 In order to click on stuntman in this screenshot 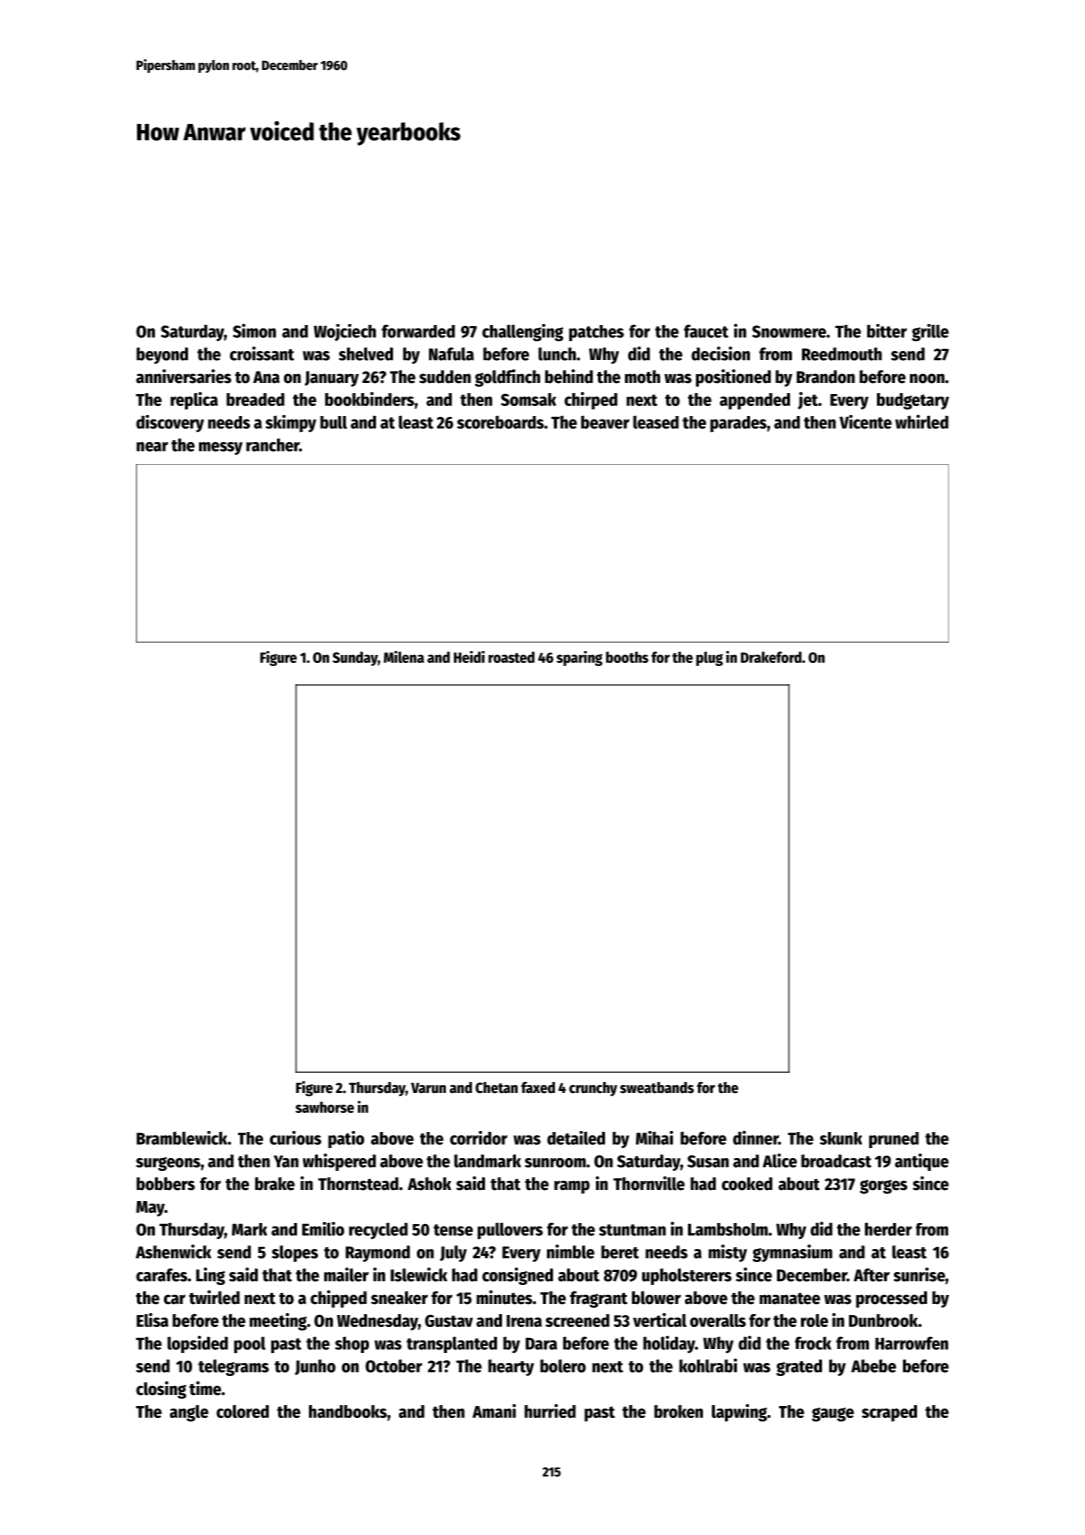, I will do `click(632, 1230)`.
